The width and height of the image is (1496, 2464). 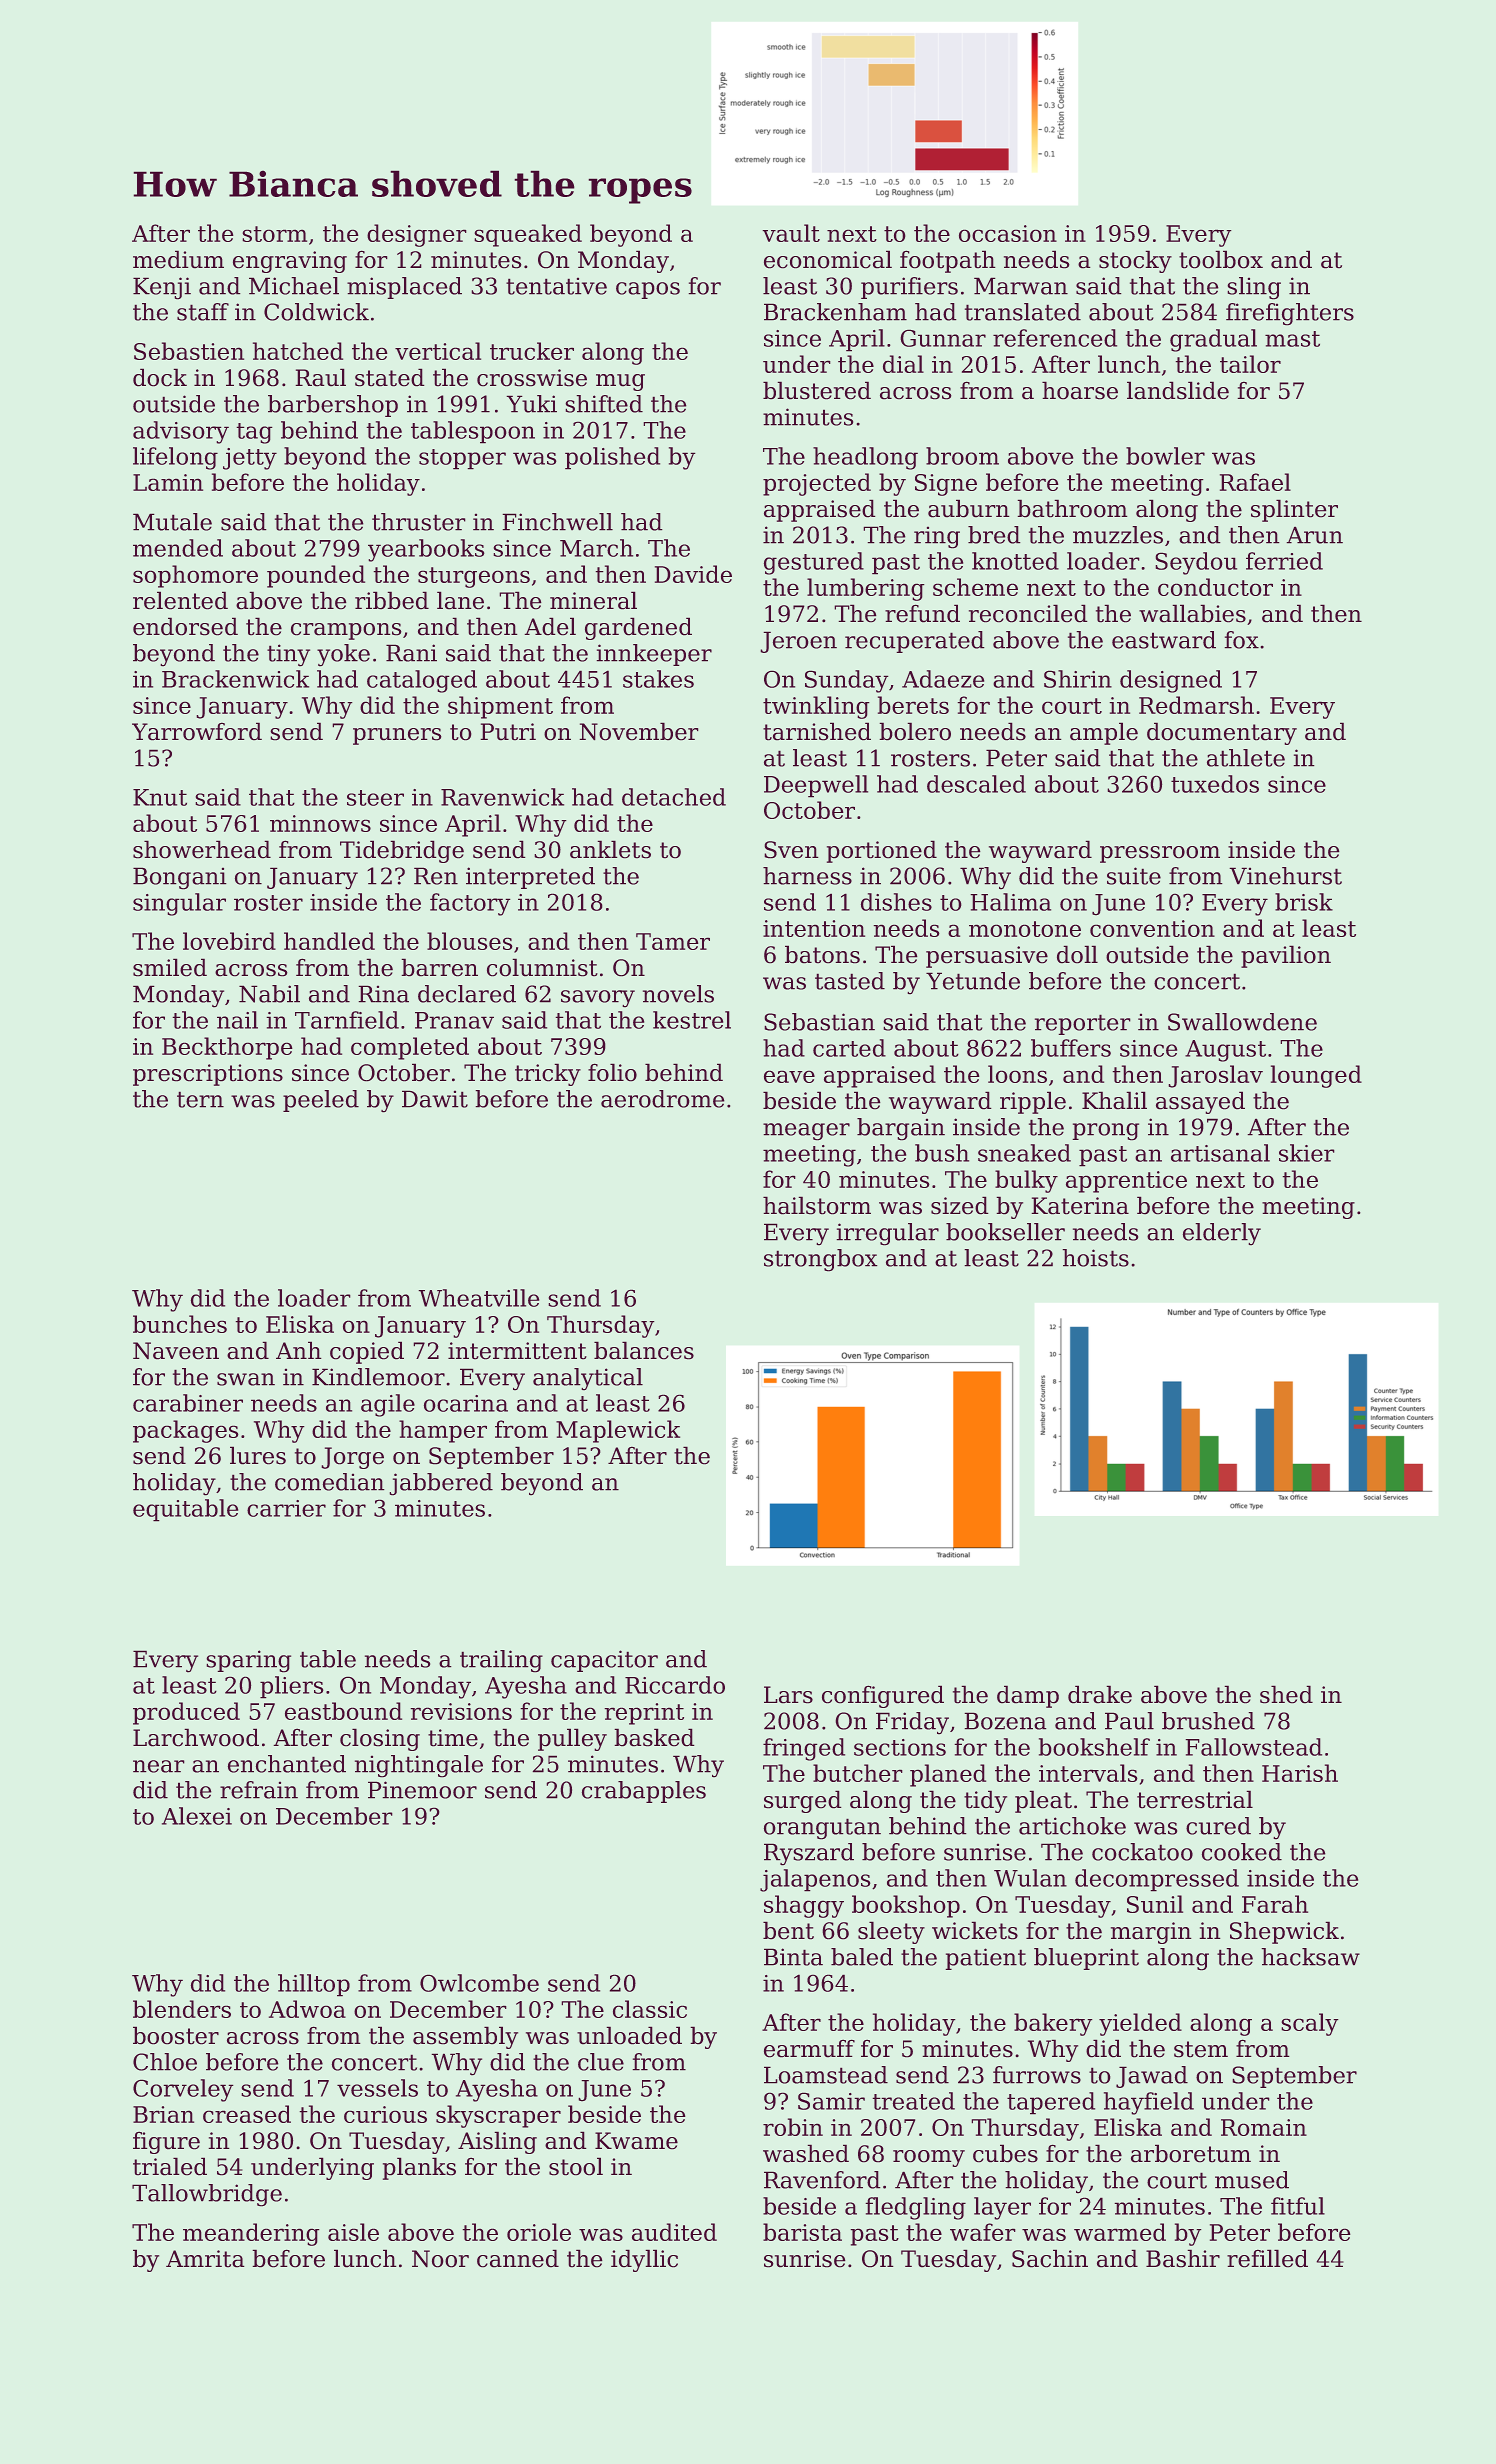 What do you see at coordinates (962, 456) in the image?
I see `broom` at bounding box center [962, 456].
